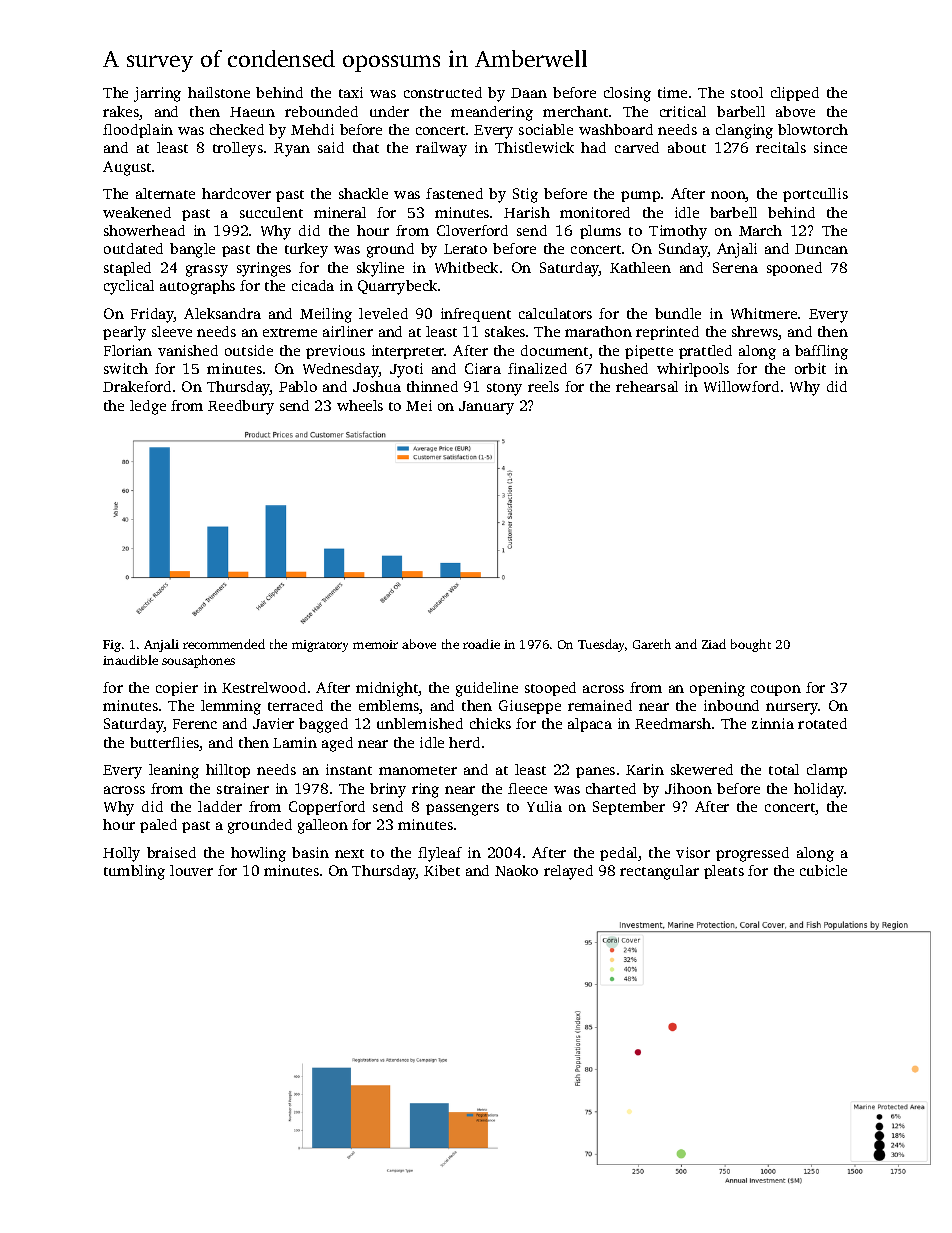 The height and width of the screenshot is (1233, 952). What do you see at coordinates (815, 195) in the screenshot?
I see `portcullis` at bounding box center [815, 195].
